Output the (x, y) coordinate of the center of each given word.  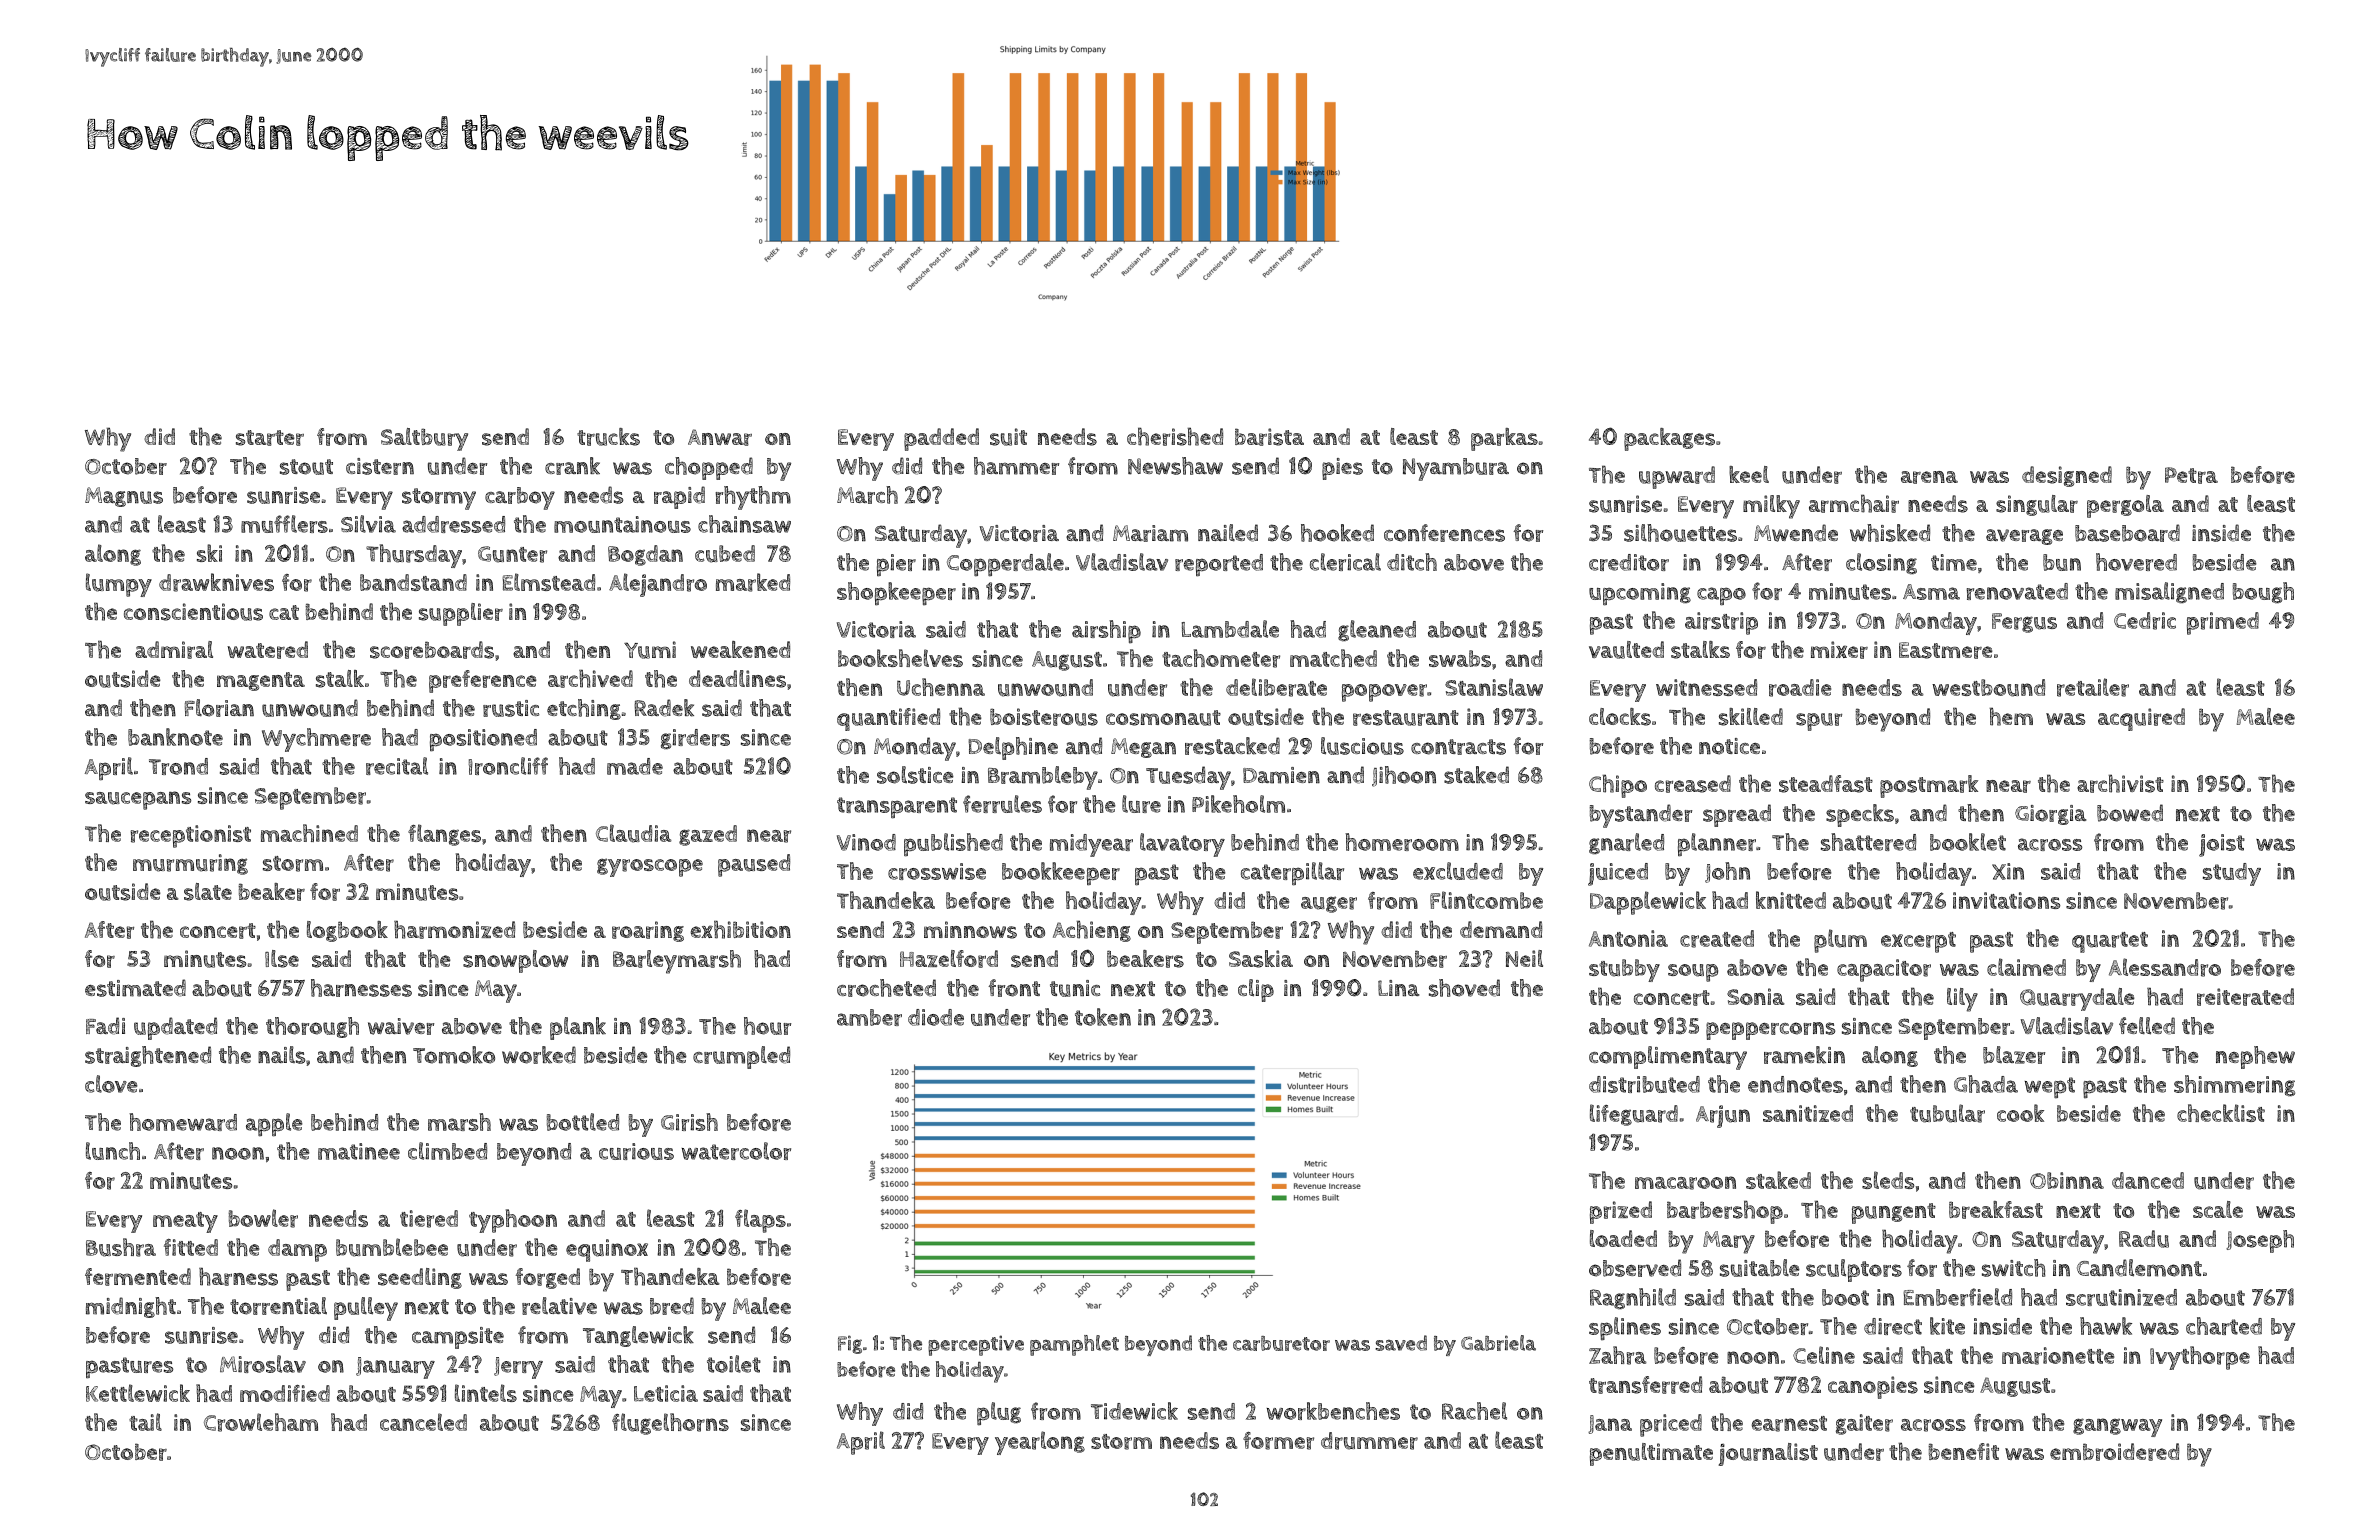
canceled (423, 1422)
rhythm (753, 498)
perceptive (976, 1345)
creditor (1629, 562)
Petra (2191, 475)
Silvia (368, 524)
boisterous (1044, 717)
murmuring (190, 864)
